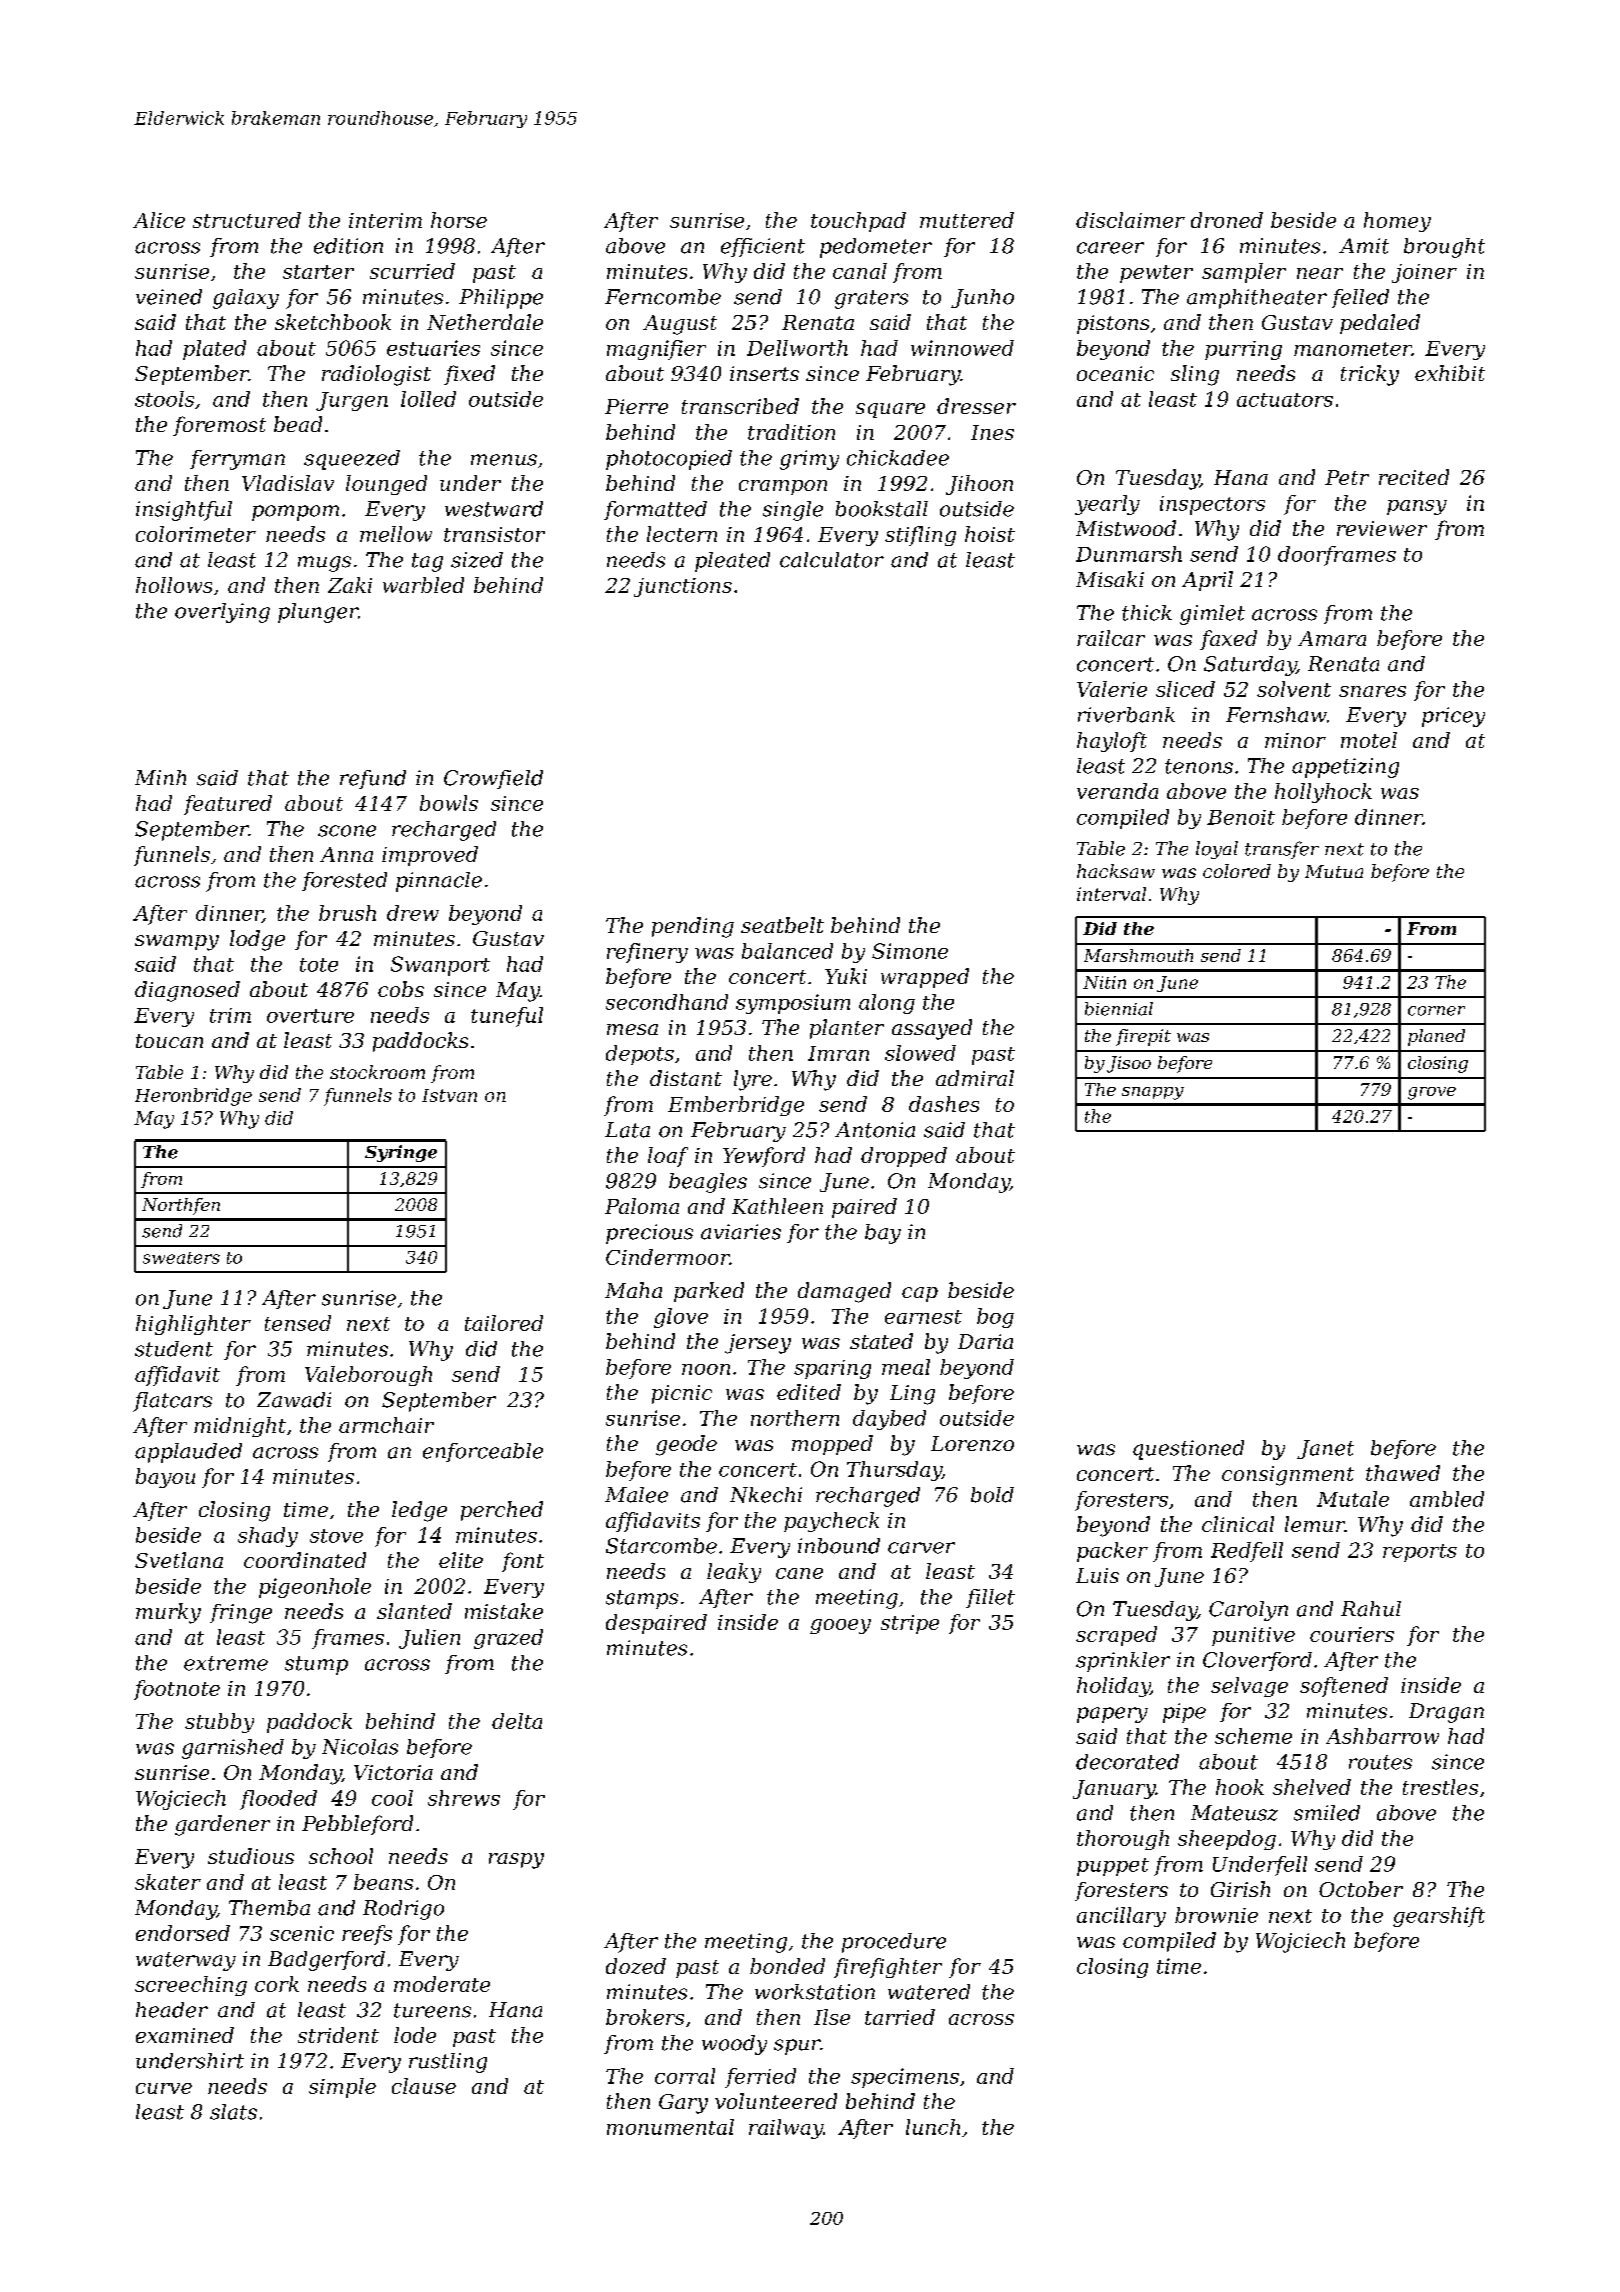  What do you see at coordinates (1397, 222) in the image?
I see `homey` at bounding box center [1397, 222].
